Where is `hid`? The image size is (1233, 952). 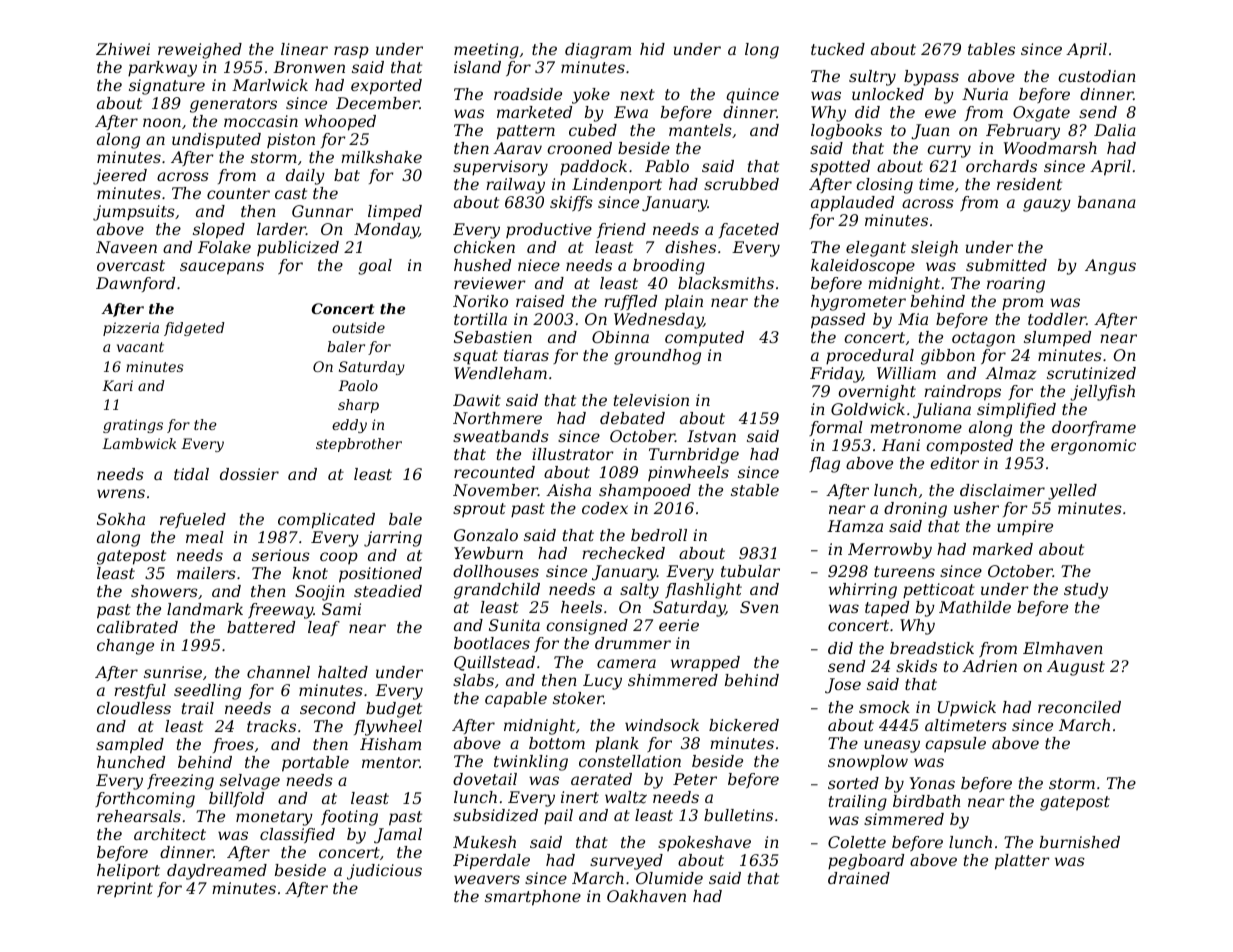 hid is located at coordinates (652, 49).
